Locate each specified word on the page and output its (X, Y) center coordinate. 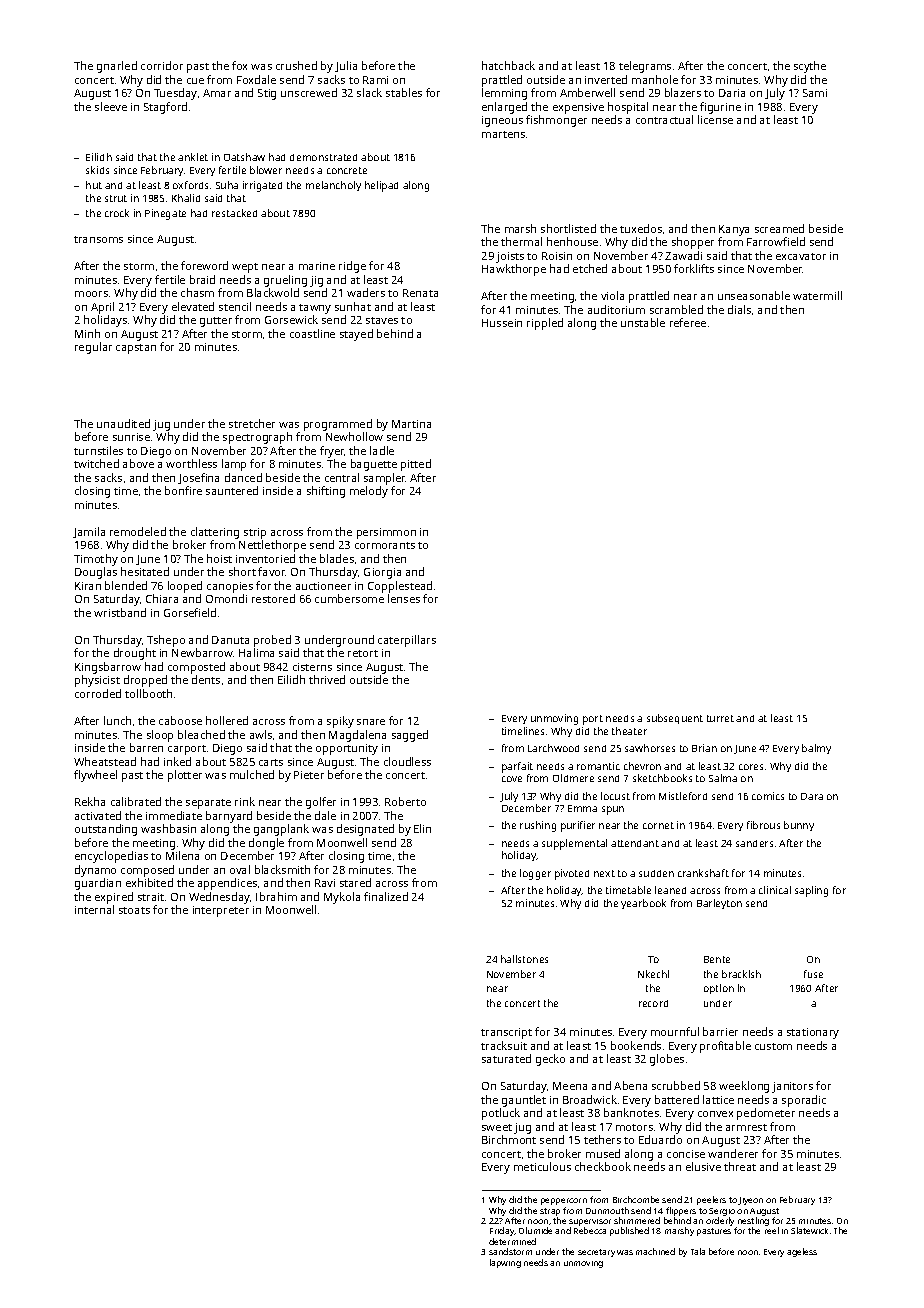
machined (655, 1251)
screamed (779, 228)
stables (404, 92)
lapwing (505, 1263)
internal (94, 909)
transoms (98, 239)
